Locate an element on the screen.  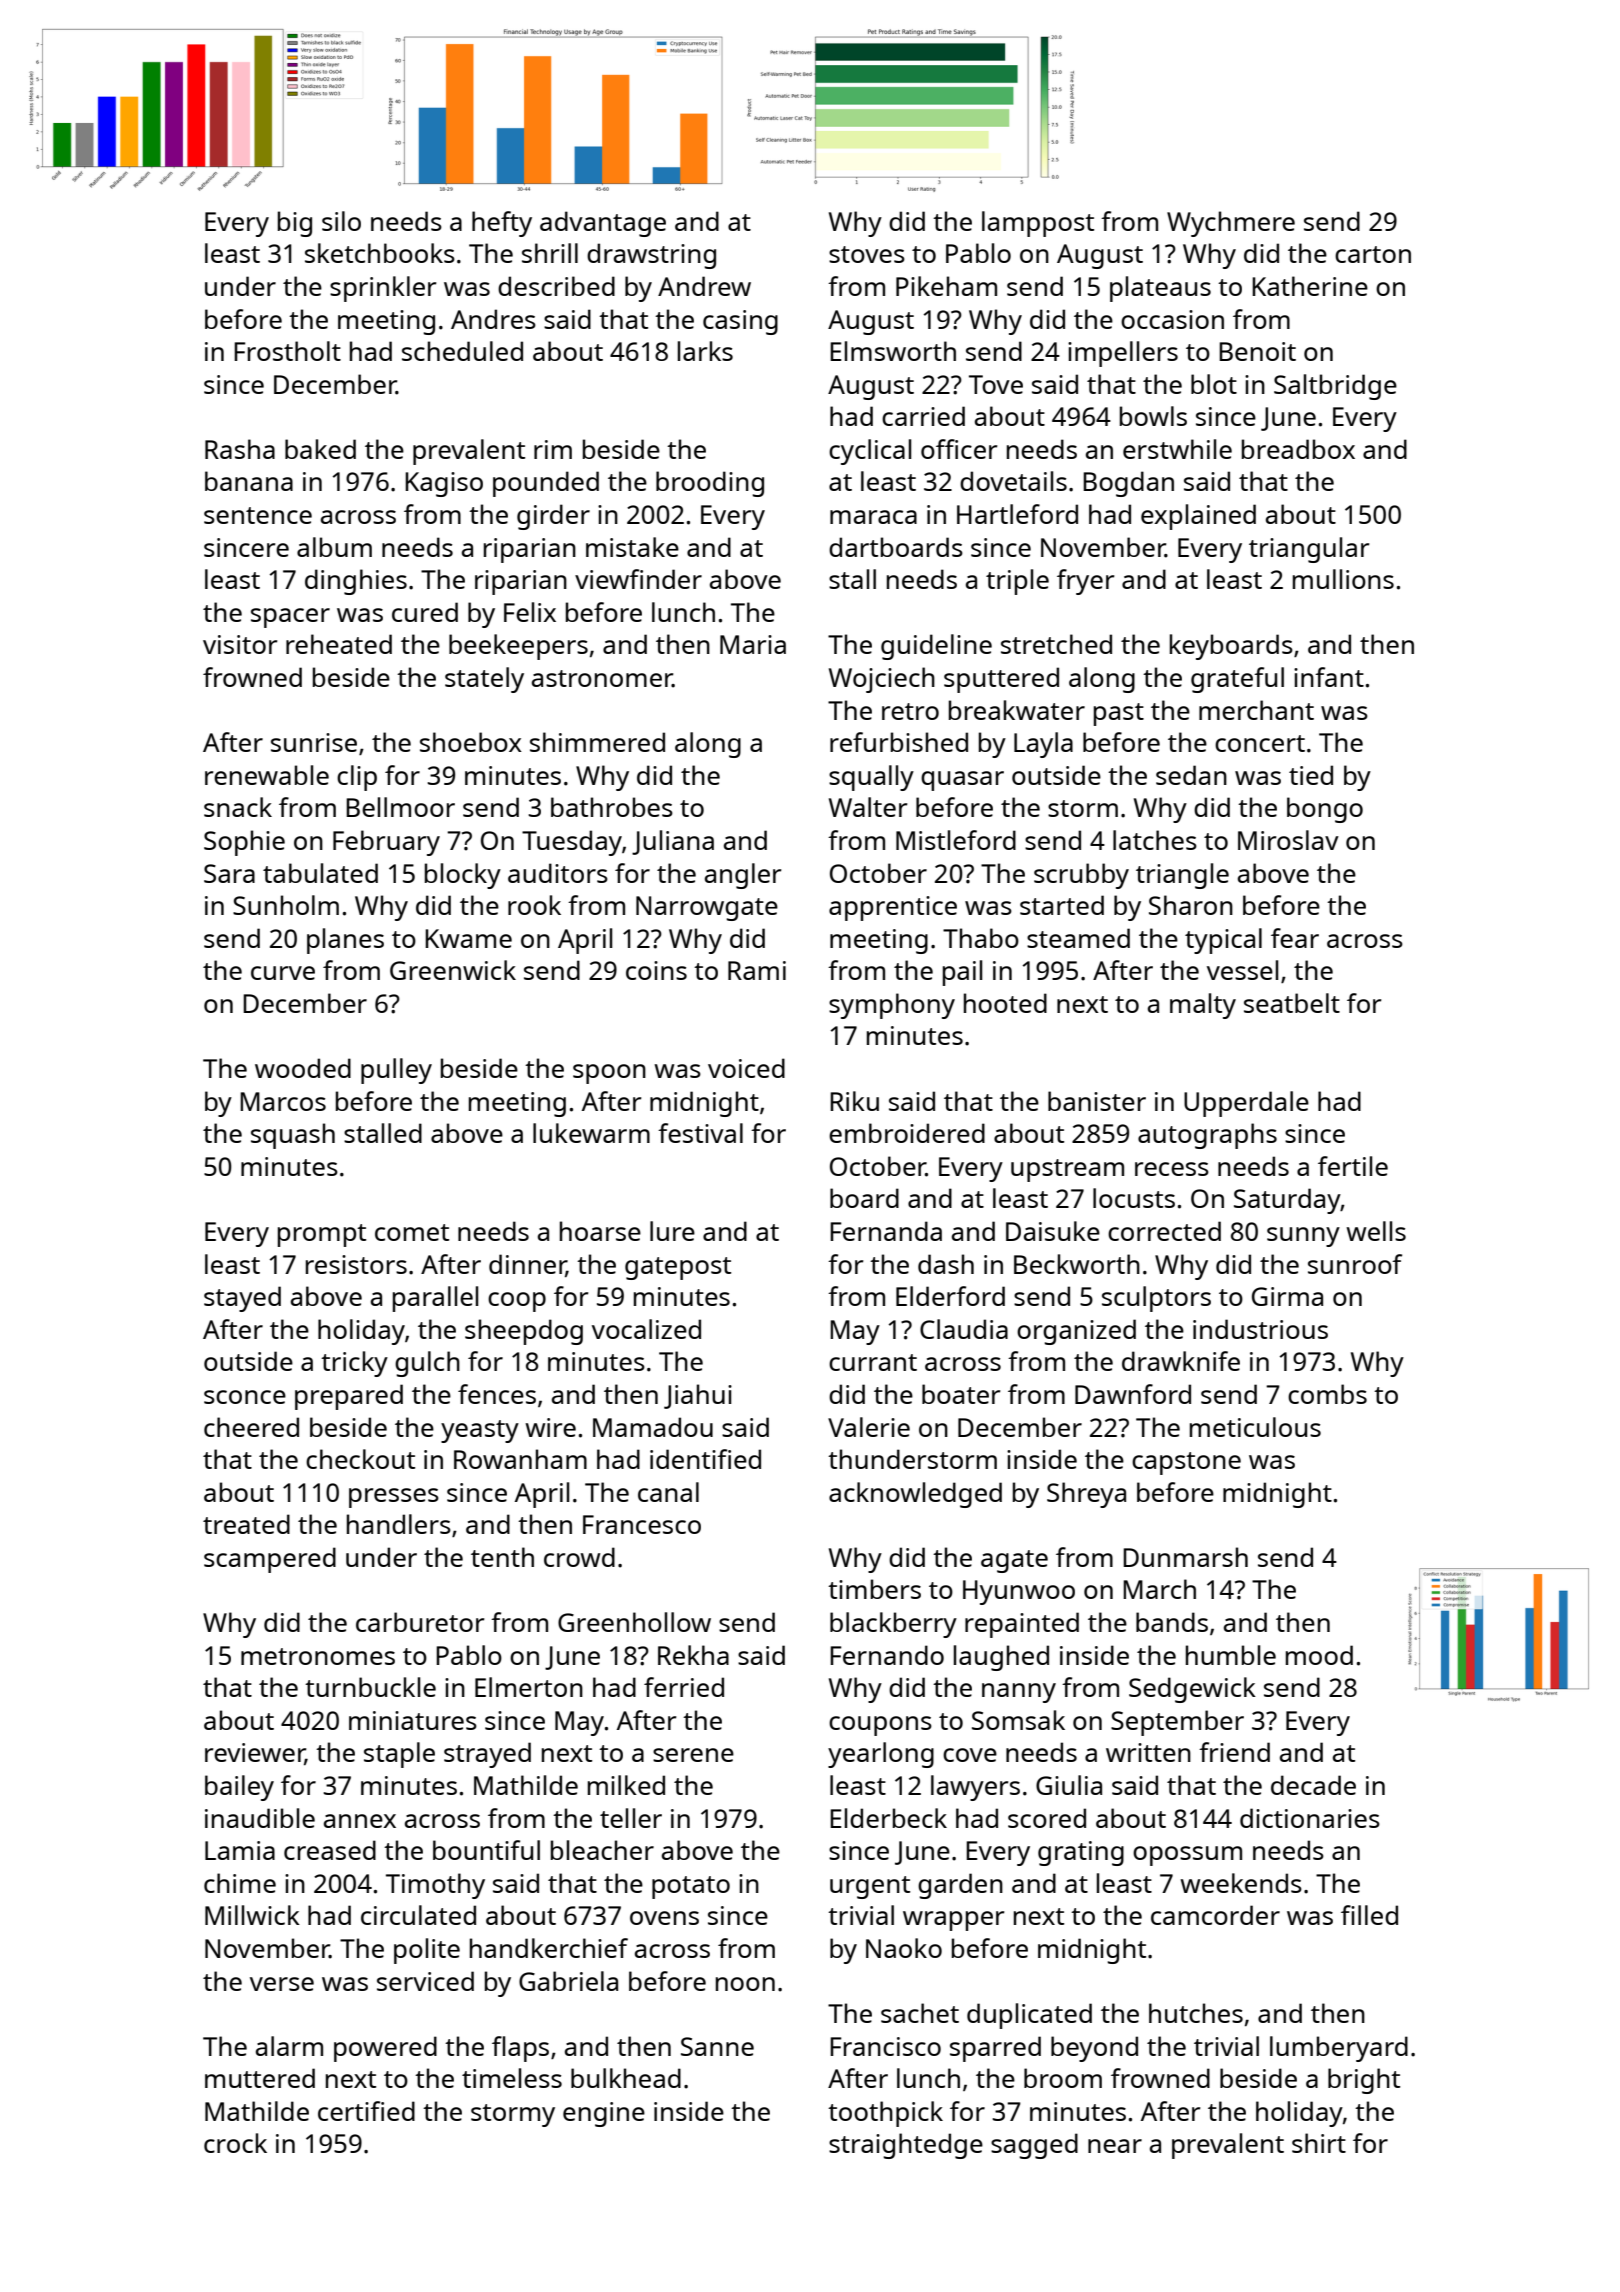
verse is located at coordinates (282, 1984).
